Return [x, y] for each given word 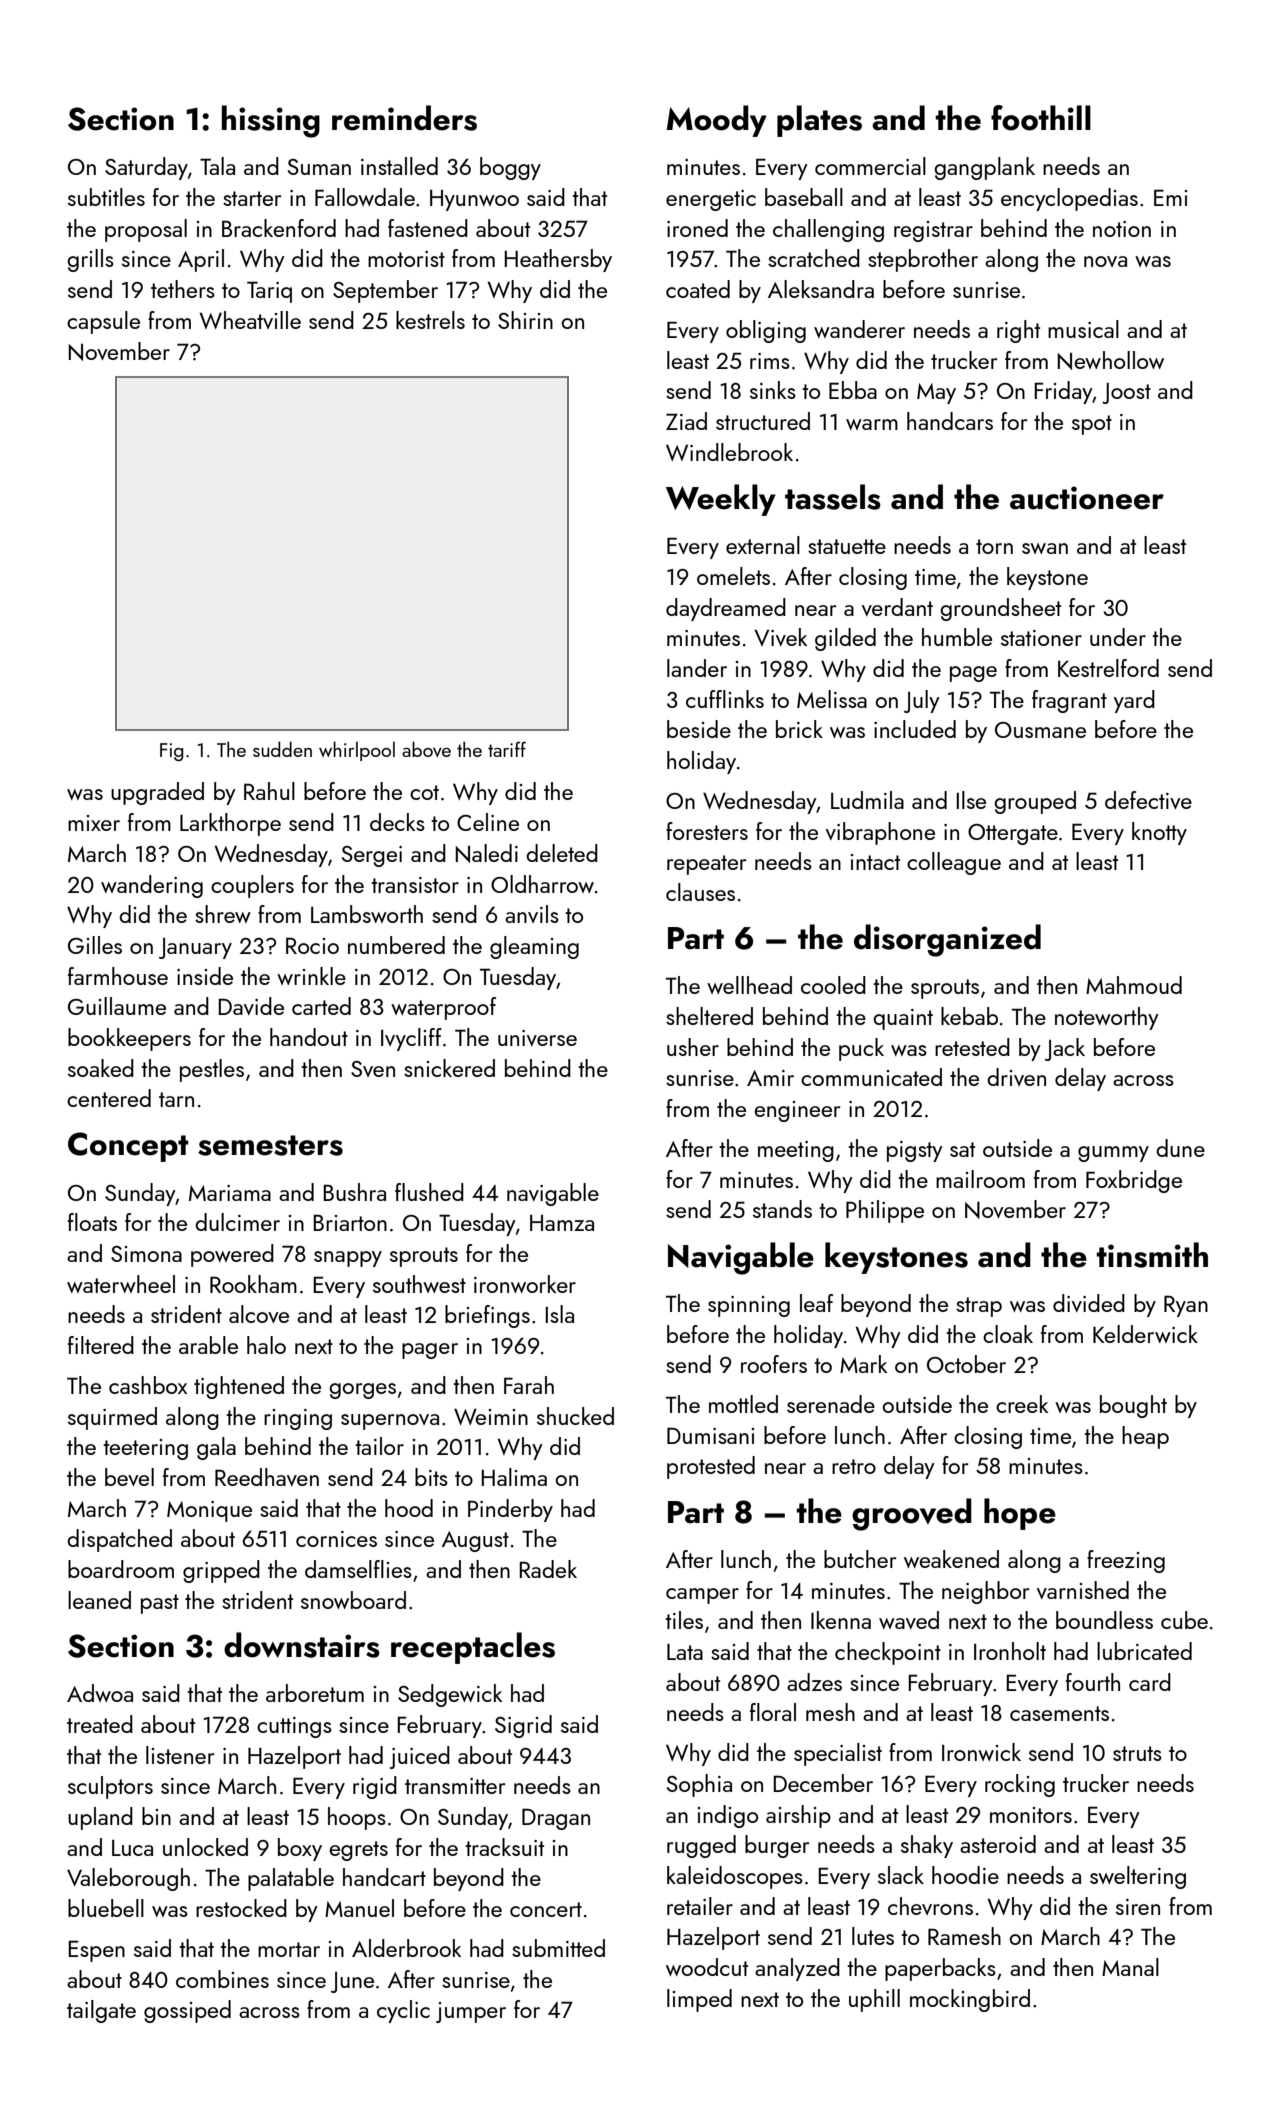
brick [799, 729]
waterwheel [121, 1284]
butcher [860, 1559]
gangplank [984, 168]
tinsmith [1152, 1255]
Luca [132, 1848]
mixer [94, 823]
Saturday [146, 168]
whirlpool [357, 751]
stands [782, 1209]
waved [909, 1620]
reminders [404, 118]
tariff [507, 749]
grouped [1035, 802]
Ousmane [1040, 730]
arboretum [315, 1693]
